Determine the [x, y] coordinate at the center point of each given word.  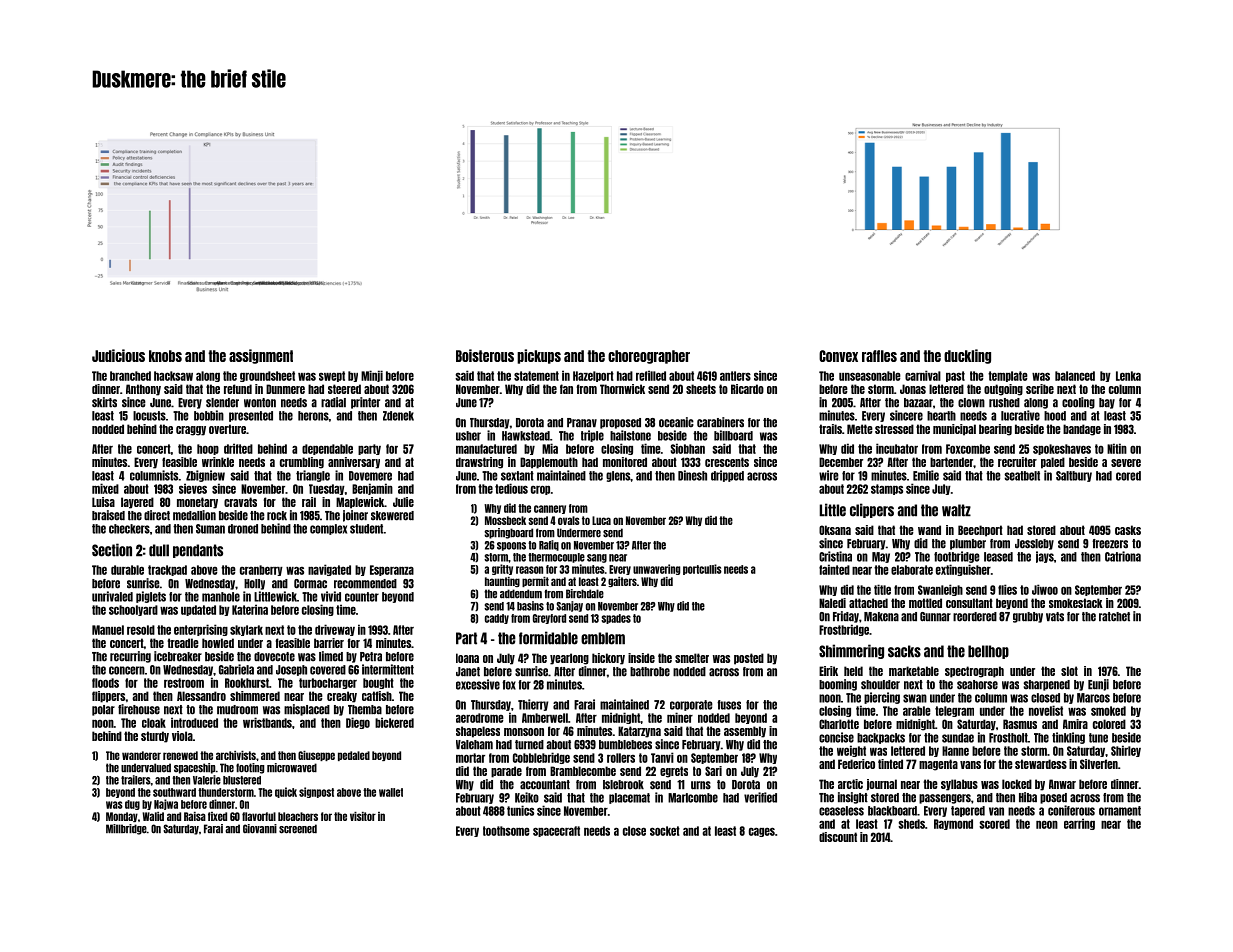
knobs [165, 356]
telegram [954, 711]
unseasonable [870, 376]
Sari [713, 771]
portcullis [702, 569]
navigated [329, 570]
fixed [217, 816]
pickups [539, 356]
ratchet [1114, 617]
